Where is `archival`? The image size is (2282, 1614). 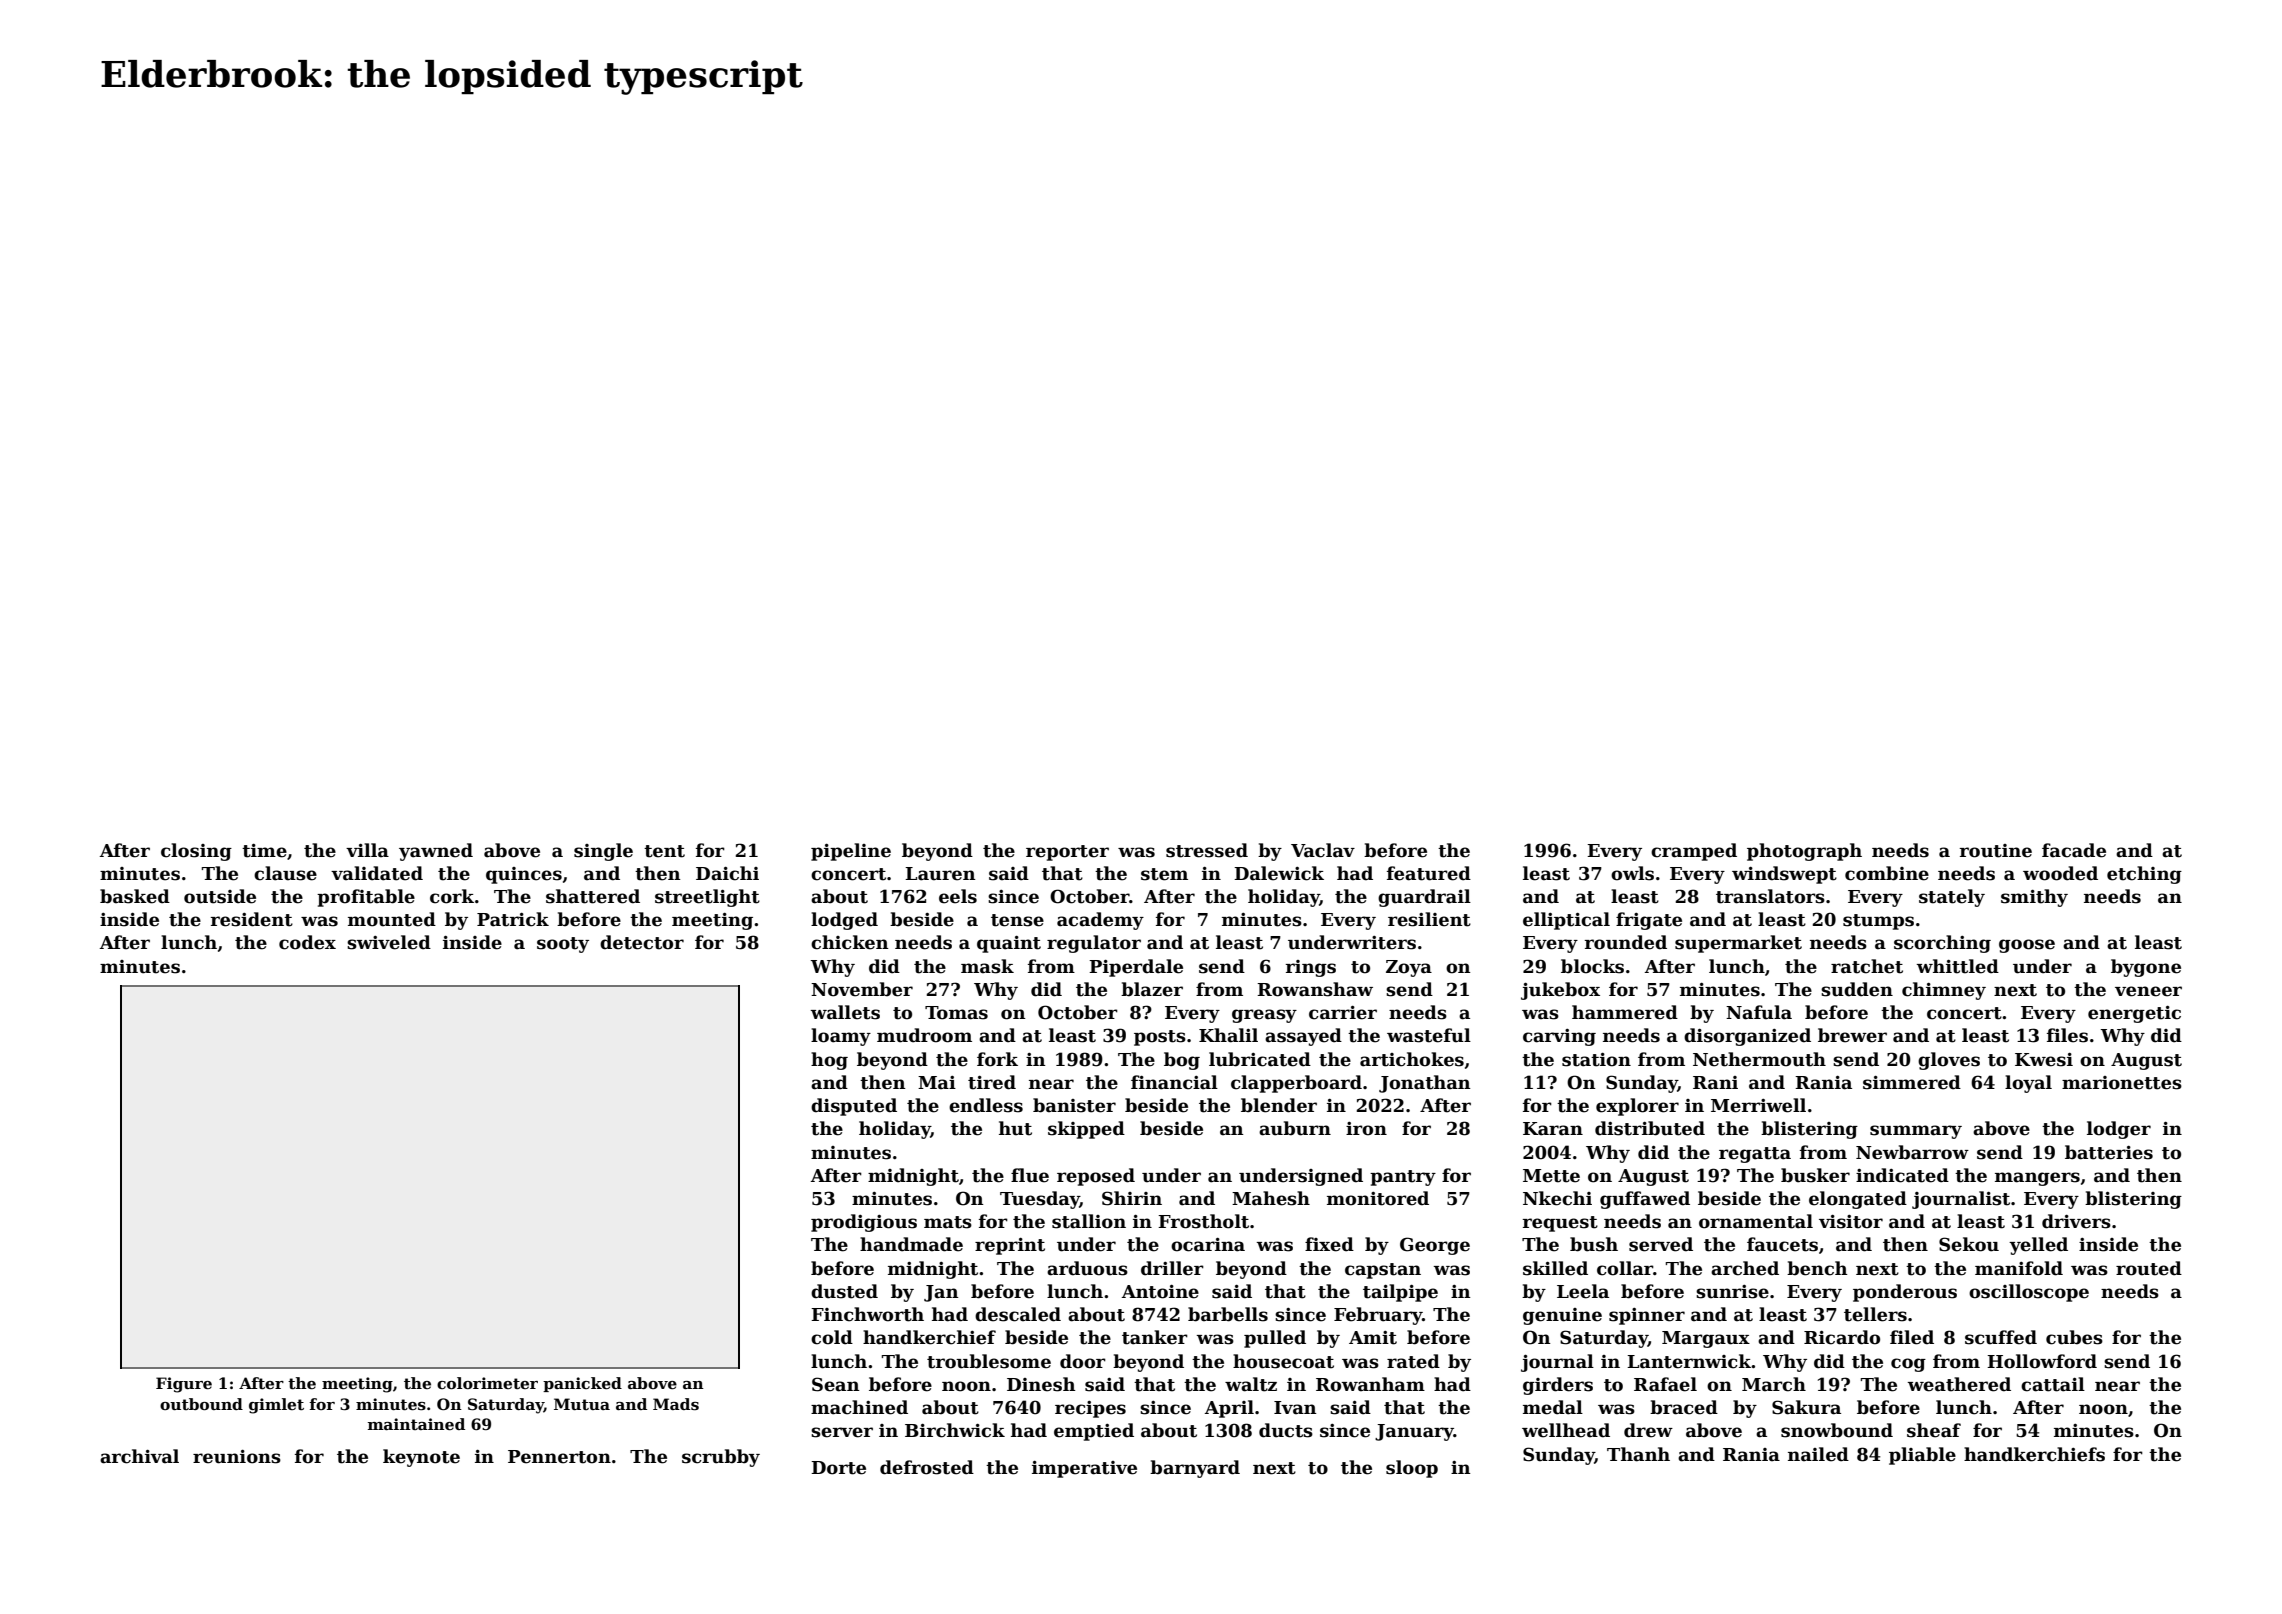 archival is located at coordinates (139, 1456).
